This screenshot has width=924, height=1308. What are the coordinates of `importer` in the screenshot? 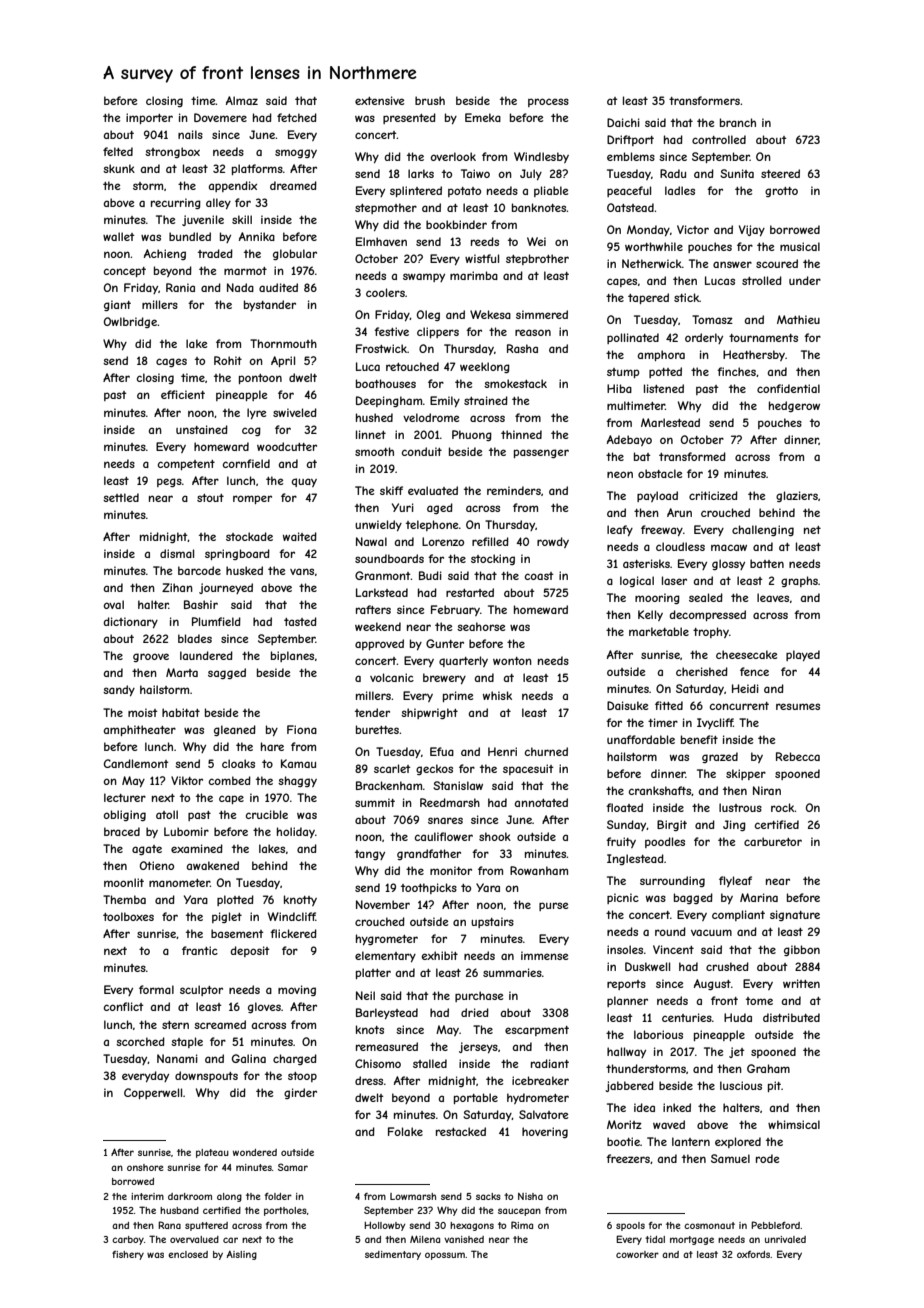 It's located at (149, 118).
